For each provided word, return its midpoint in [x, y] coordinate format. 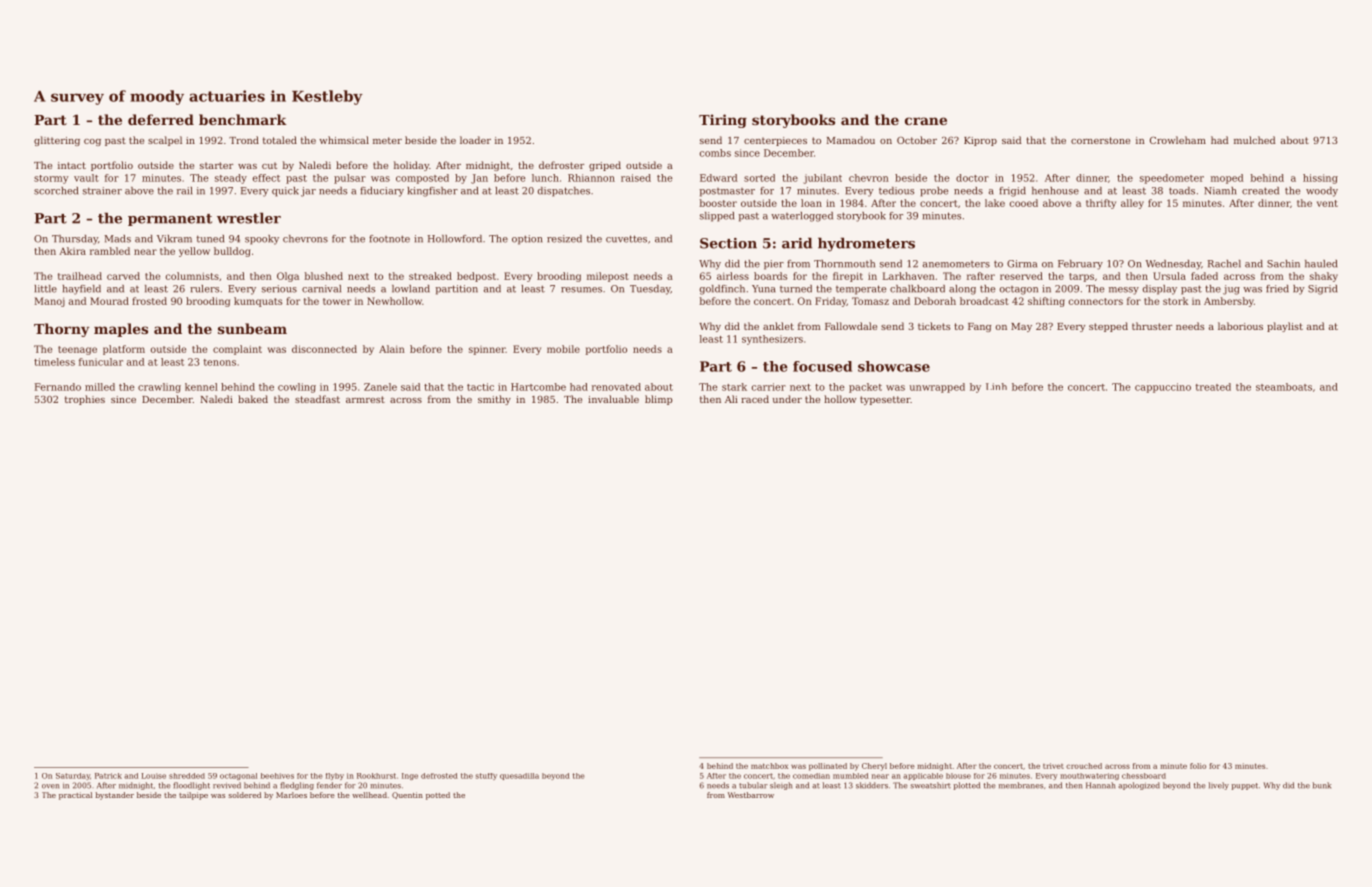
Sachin [1283, 264]
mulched [1255, 140]
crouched [1084, 766]
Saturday [73, 776]
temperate [861, 290]
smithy [494, 400]
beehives [277, 776]
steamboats [1284, 387]
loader [475, 140]
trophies [85, 400]
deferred [161, 119]
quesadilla [519, 776]
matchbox [769, 766]
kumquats [258, 302]
